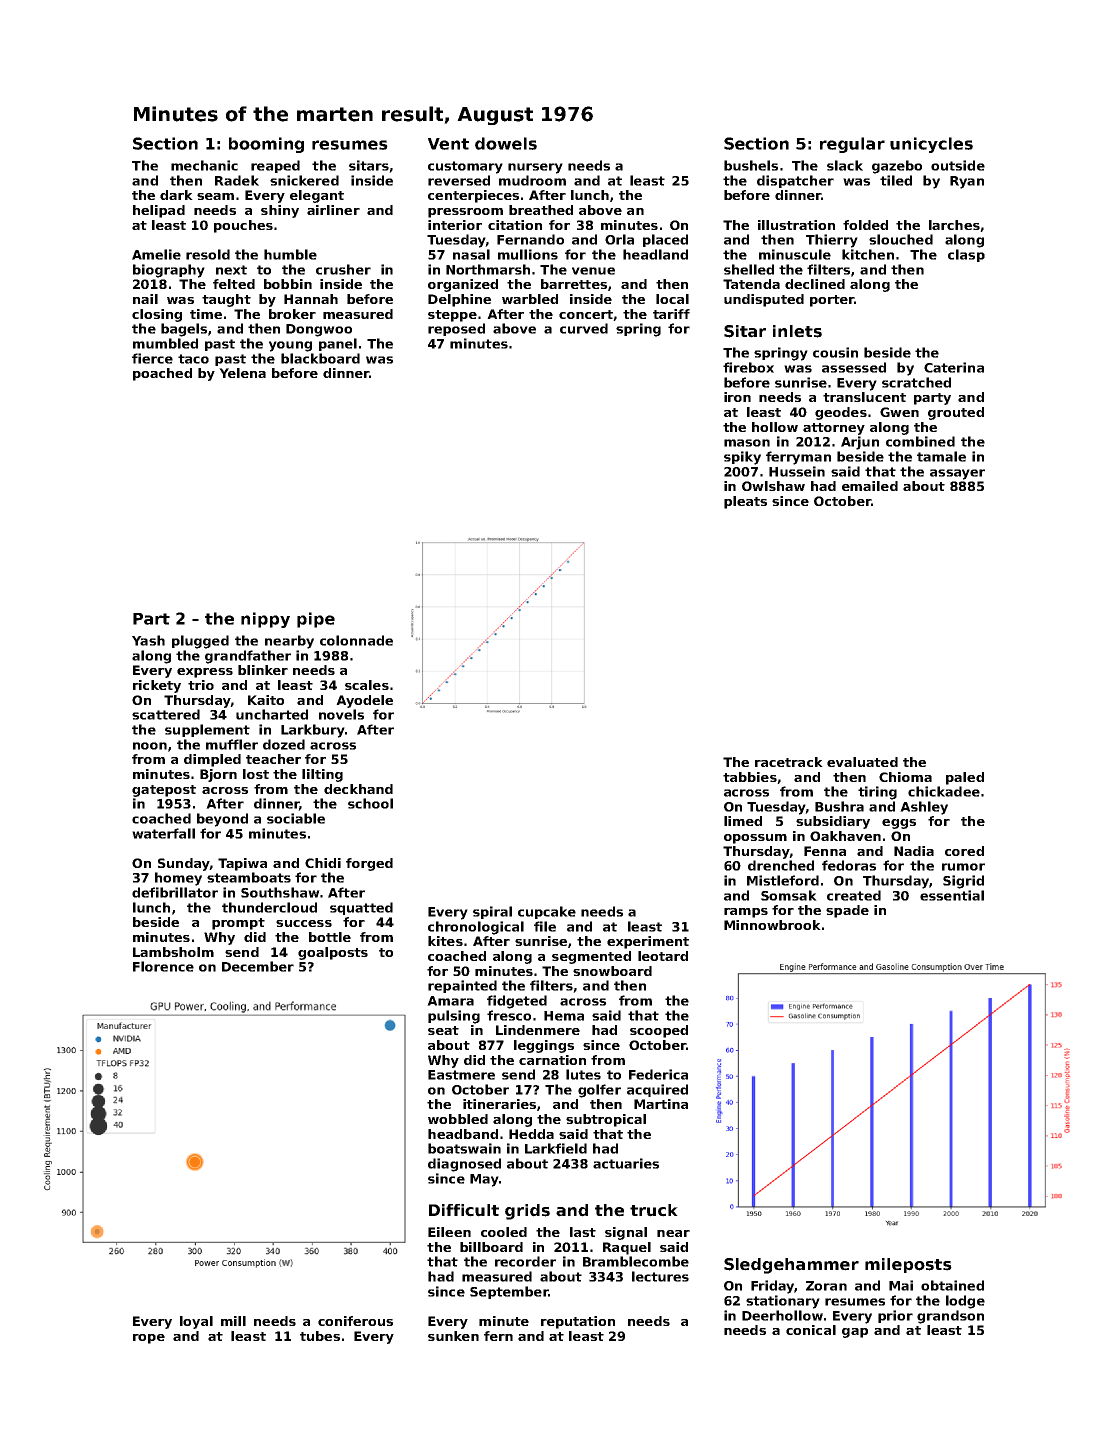  I want to click on prompt, so click(238, 924).
